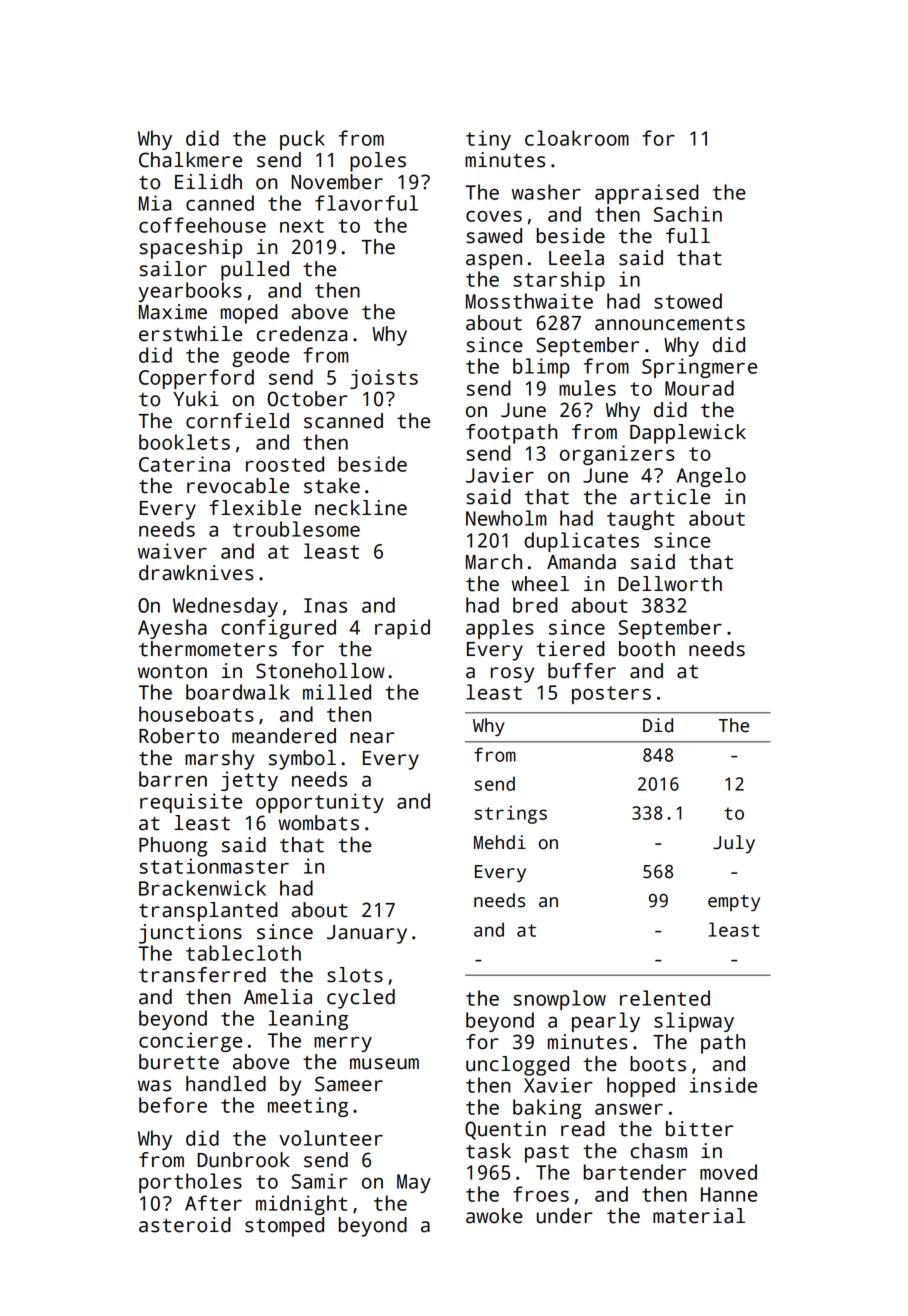 The image size is (908, 1316). I want to click on July, so click(734, 844).
